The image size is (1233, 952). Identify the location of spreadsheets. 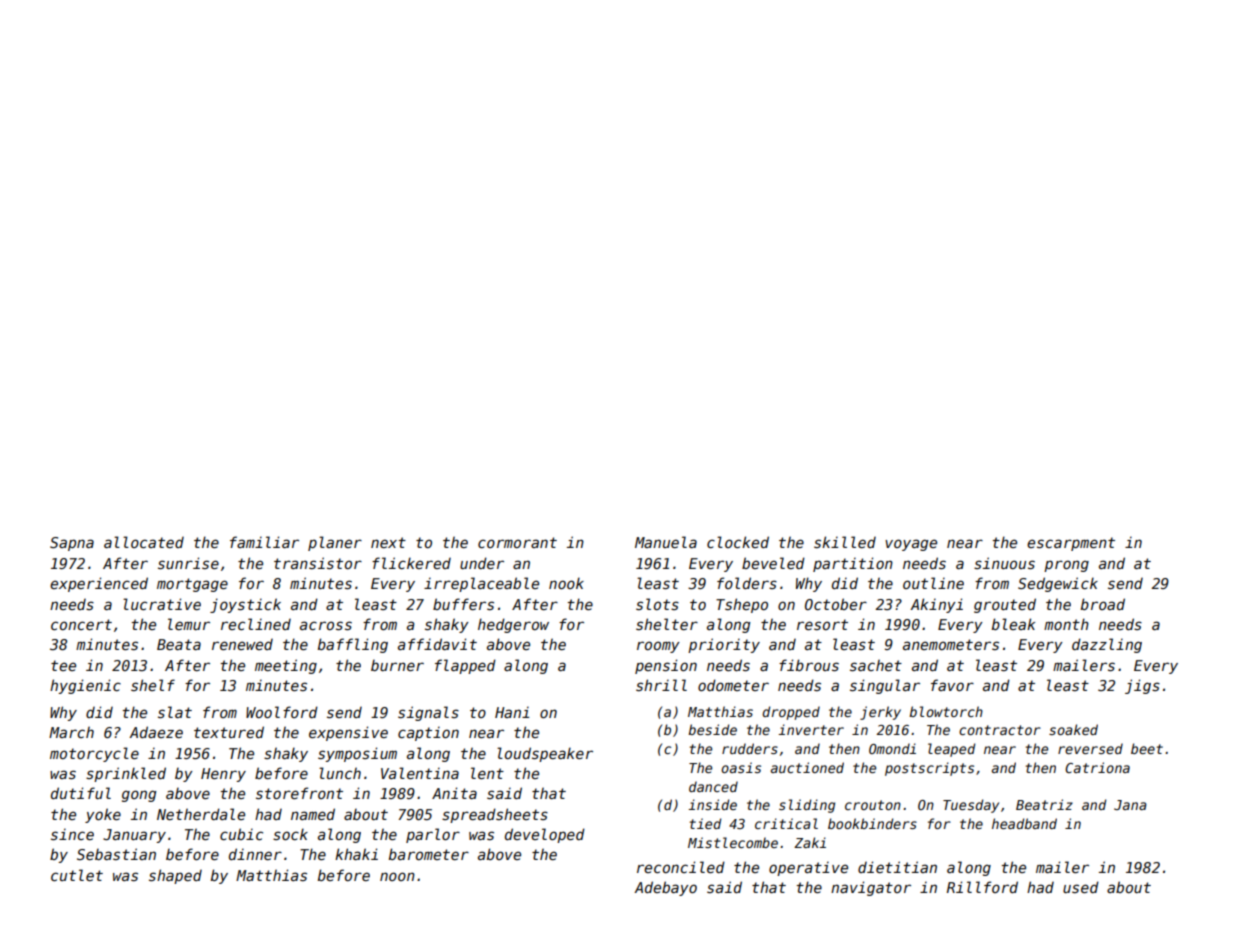
(495, 815).
